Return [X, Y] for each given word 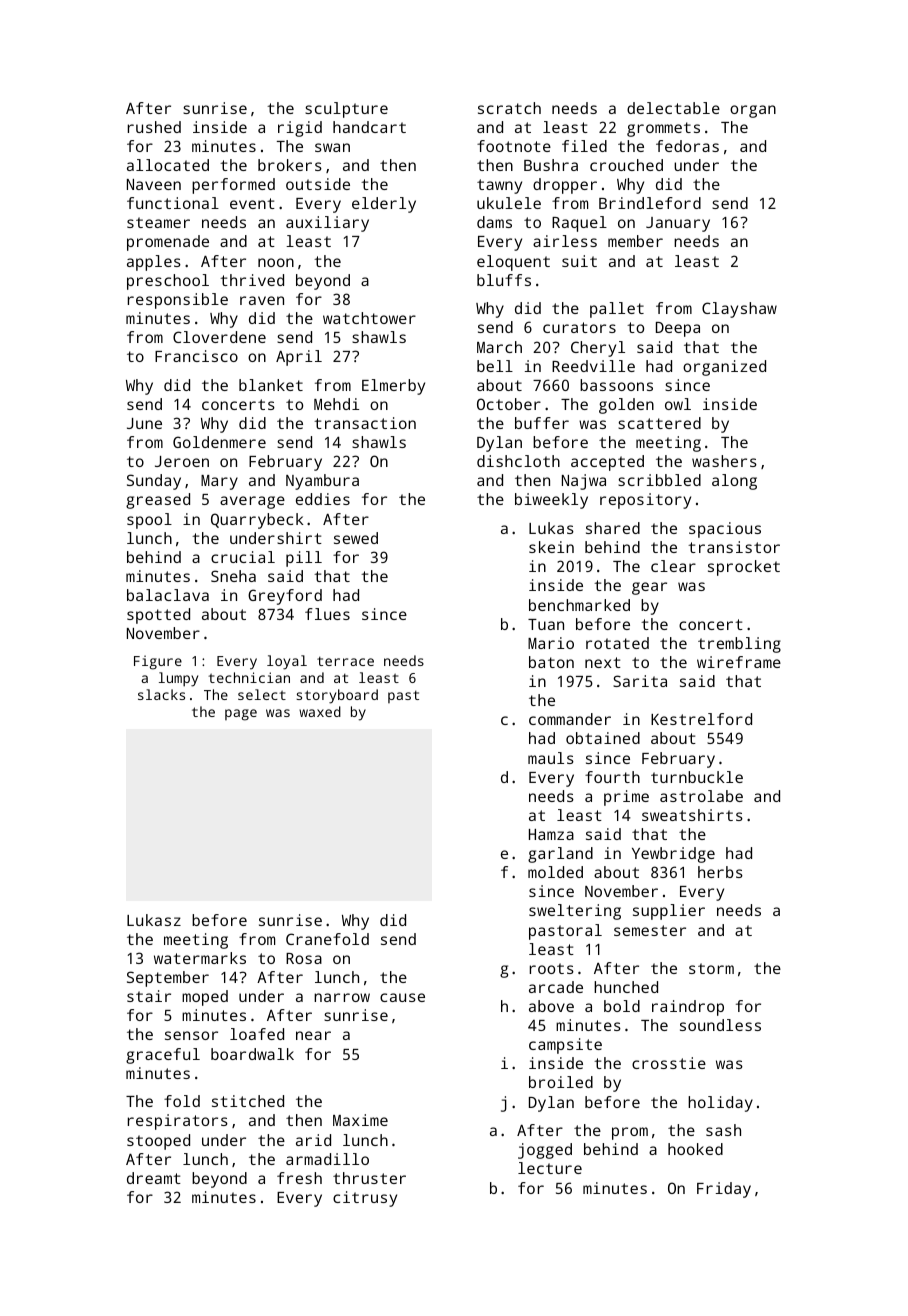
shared [613, 528]
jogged [545, 1151]
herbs [720, 872]
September [168, 979]
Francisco [196, 356]
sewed [356, 538]
